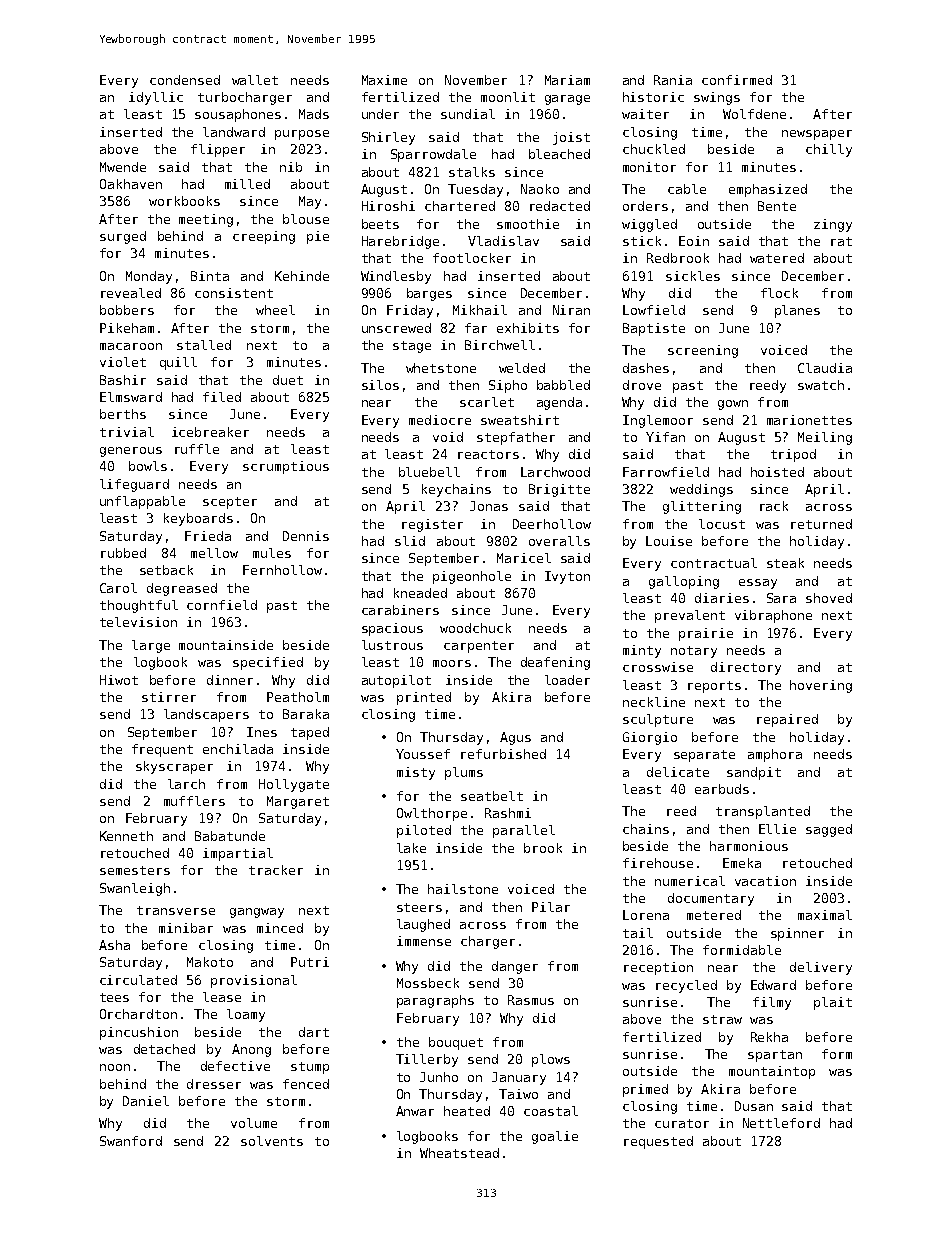 This screenshot has height=1233, width=952. Describe the element at coordinates (722, 789) in the screenshot. I see `earbuds` at that location.
